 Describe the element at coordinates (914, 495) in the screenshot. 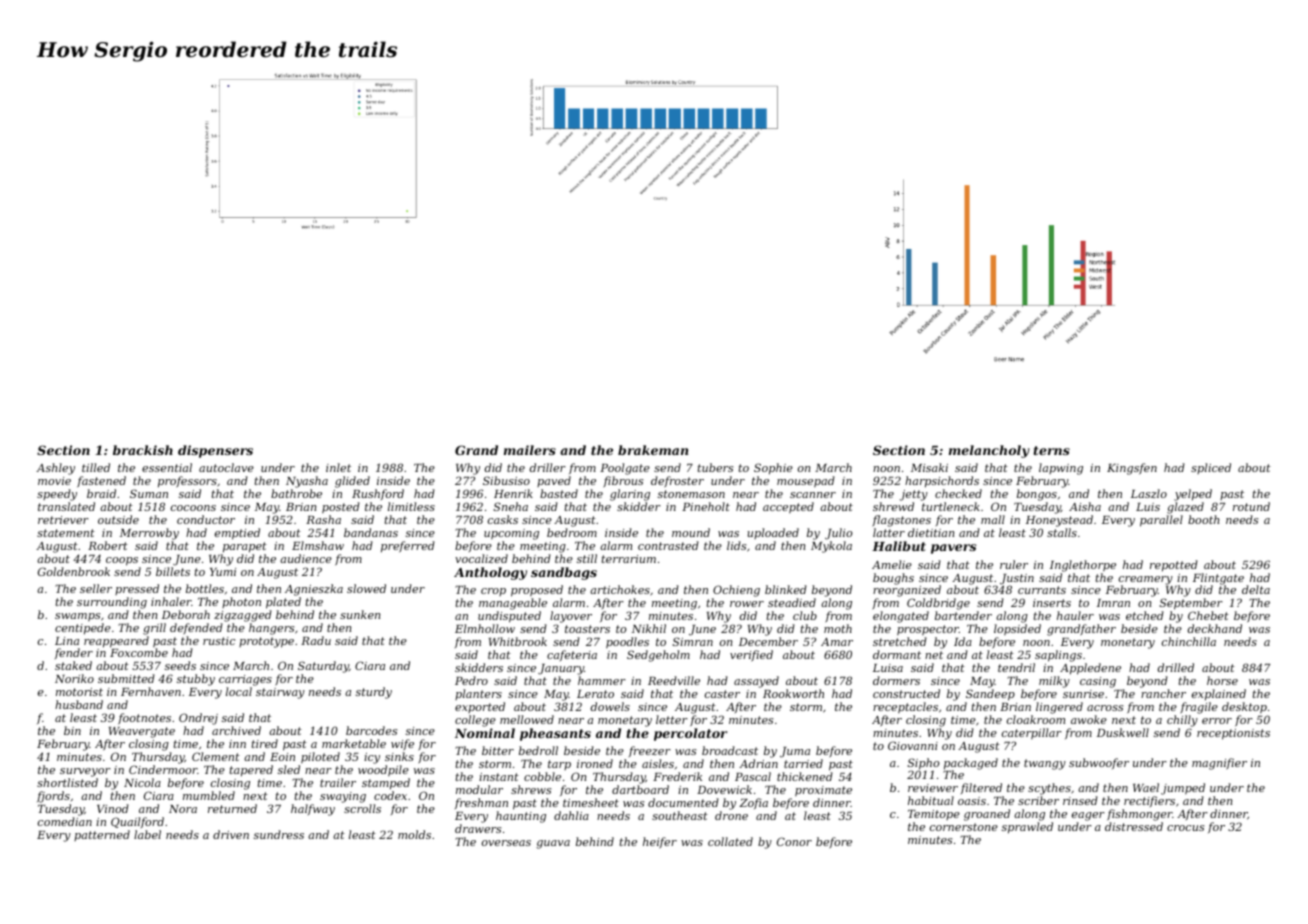

I see `jetty` at that location.
